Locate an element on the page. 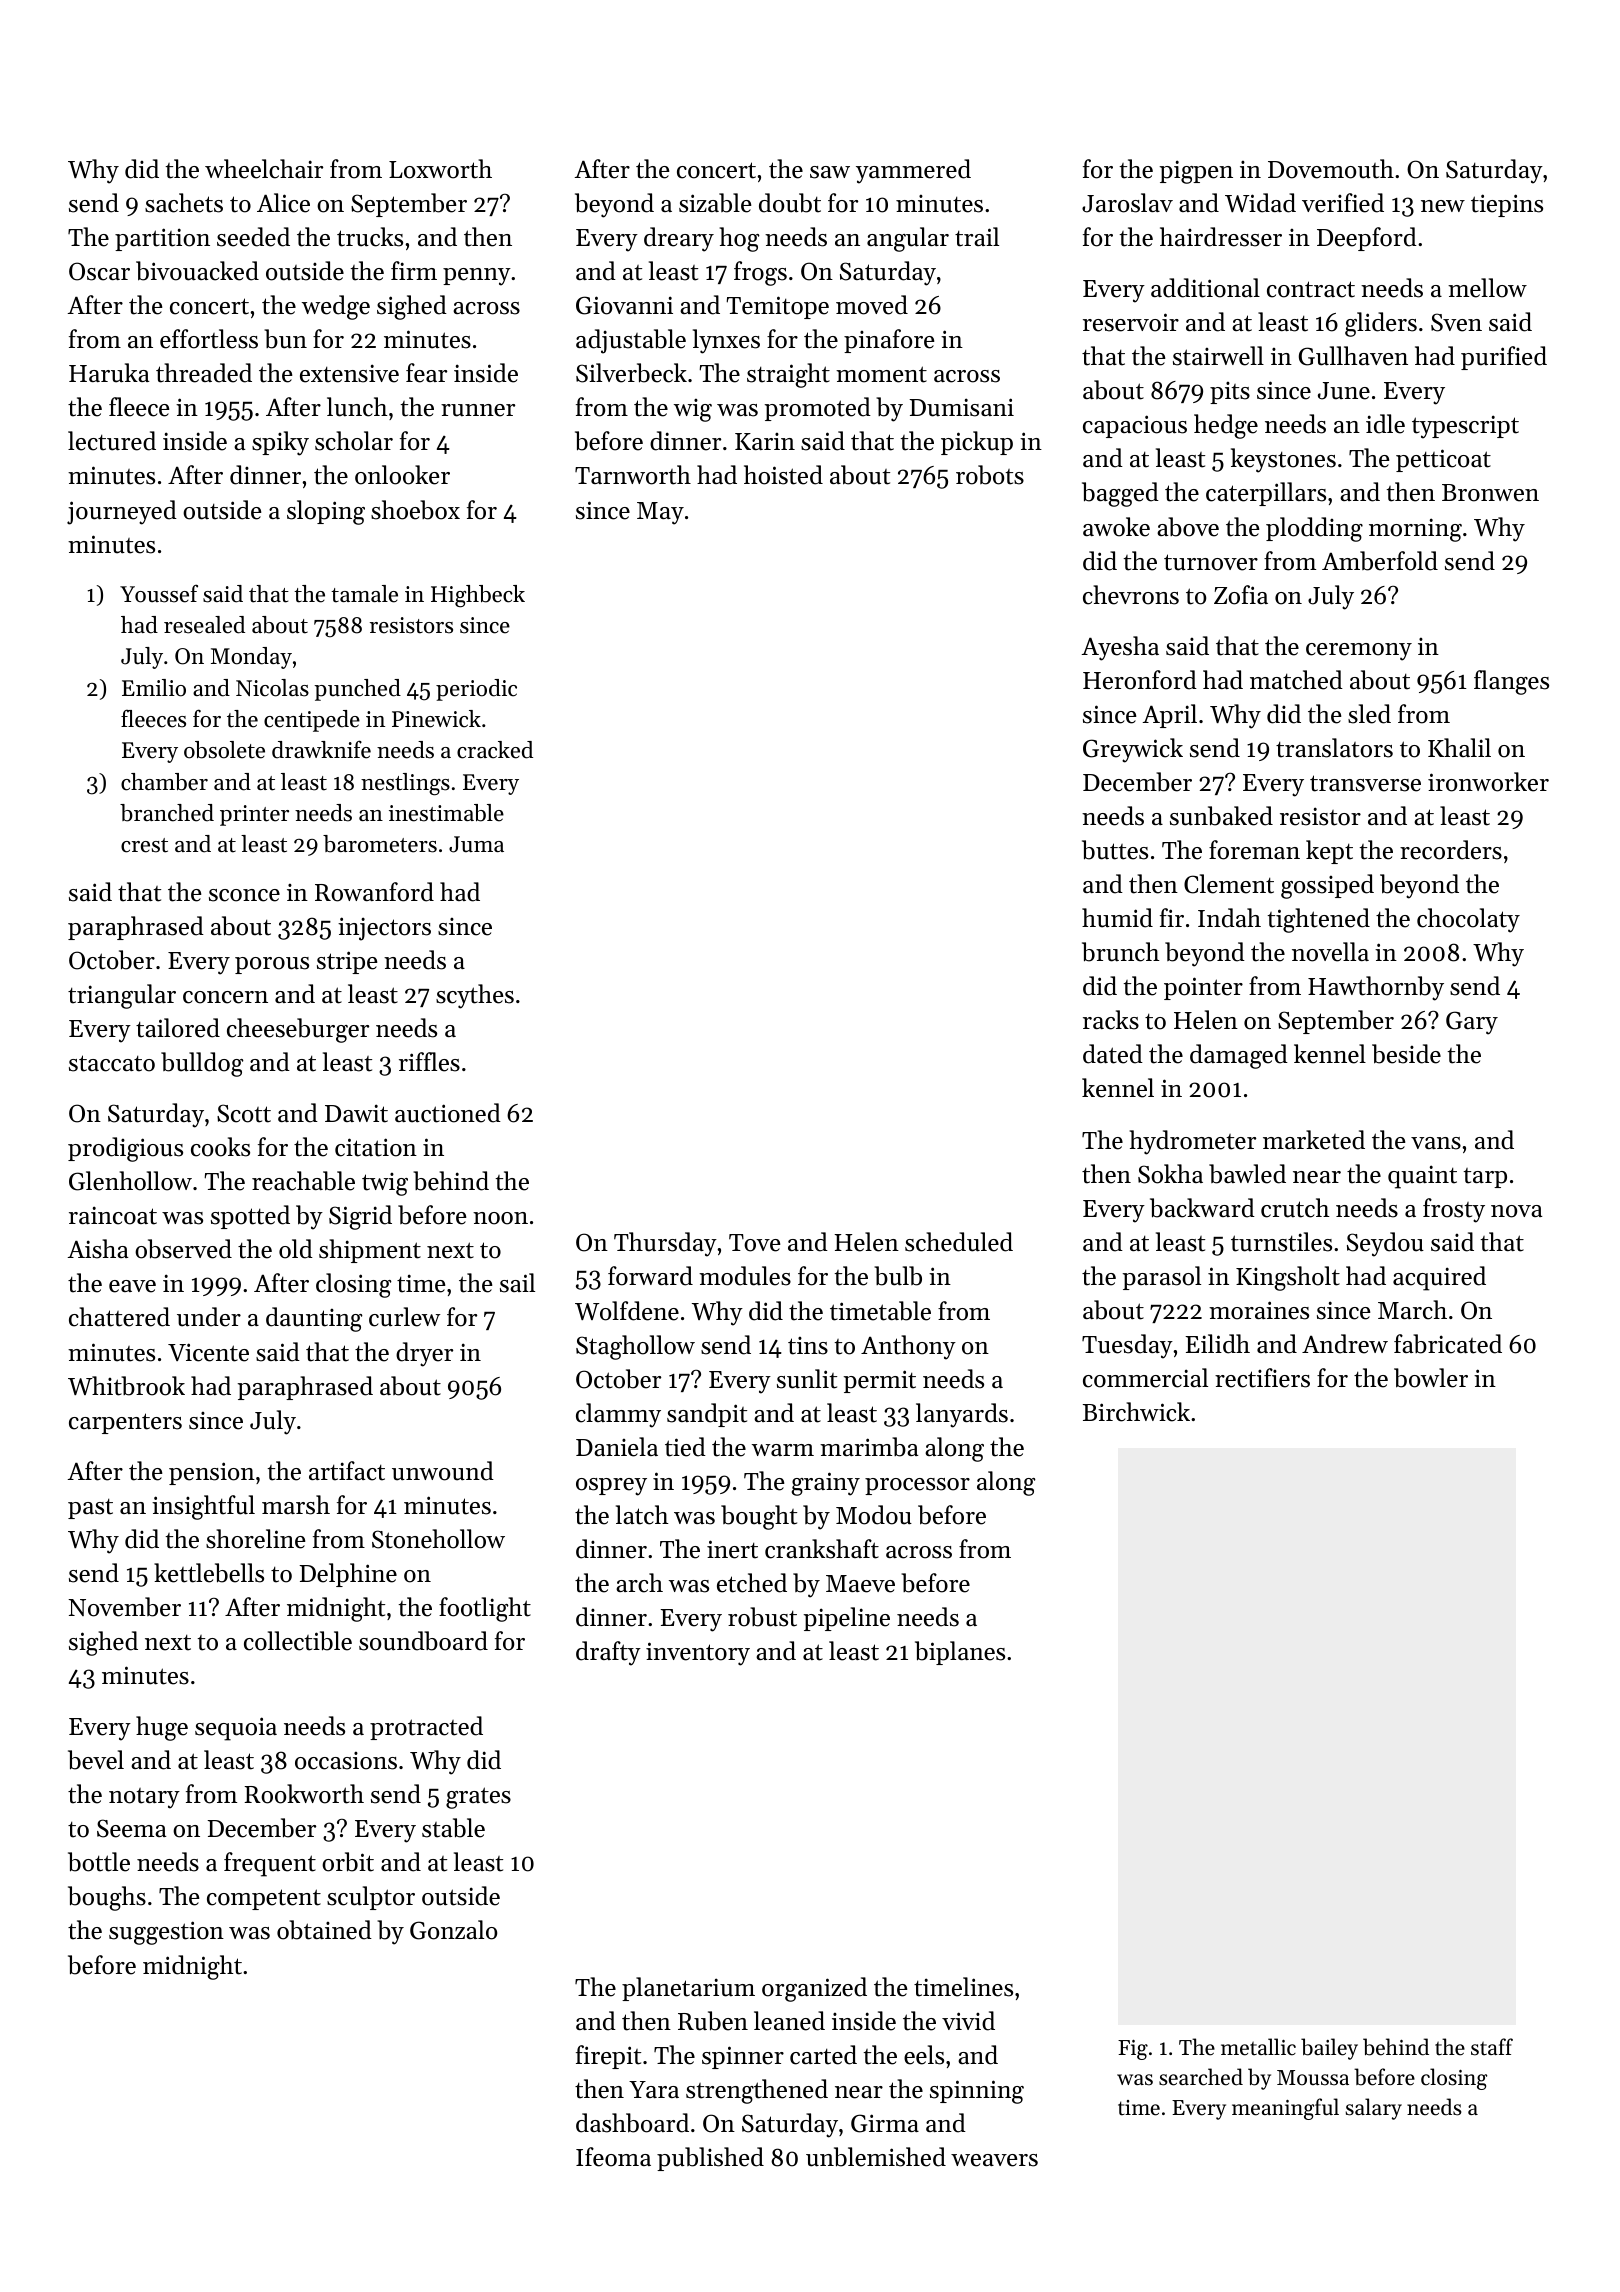  artifact is located at coordinates (347, 1471).
